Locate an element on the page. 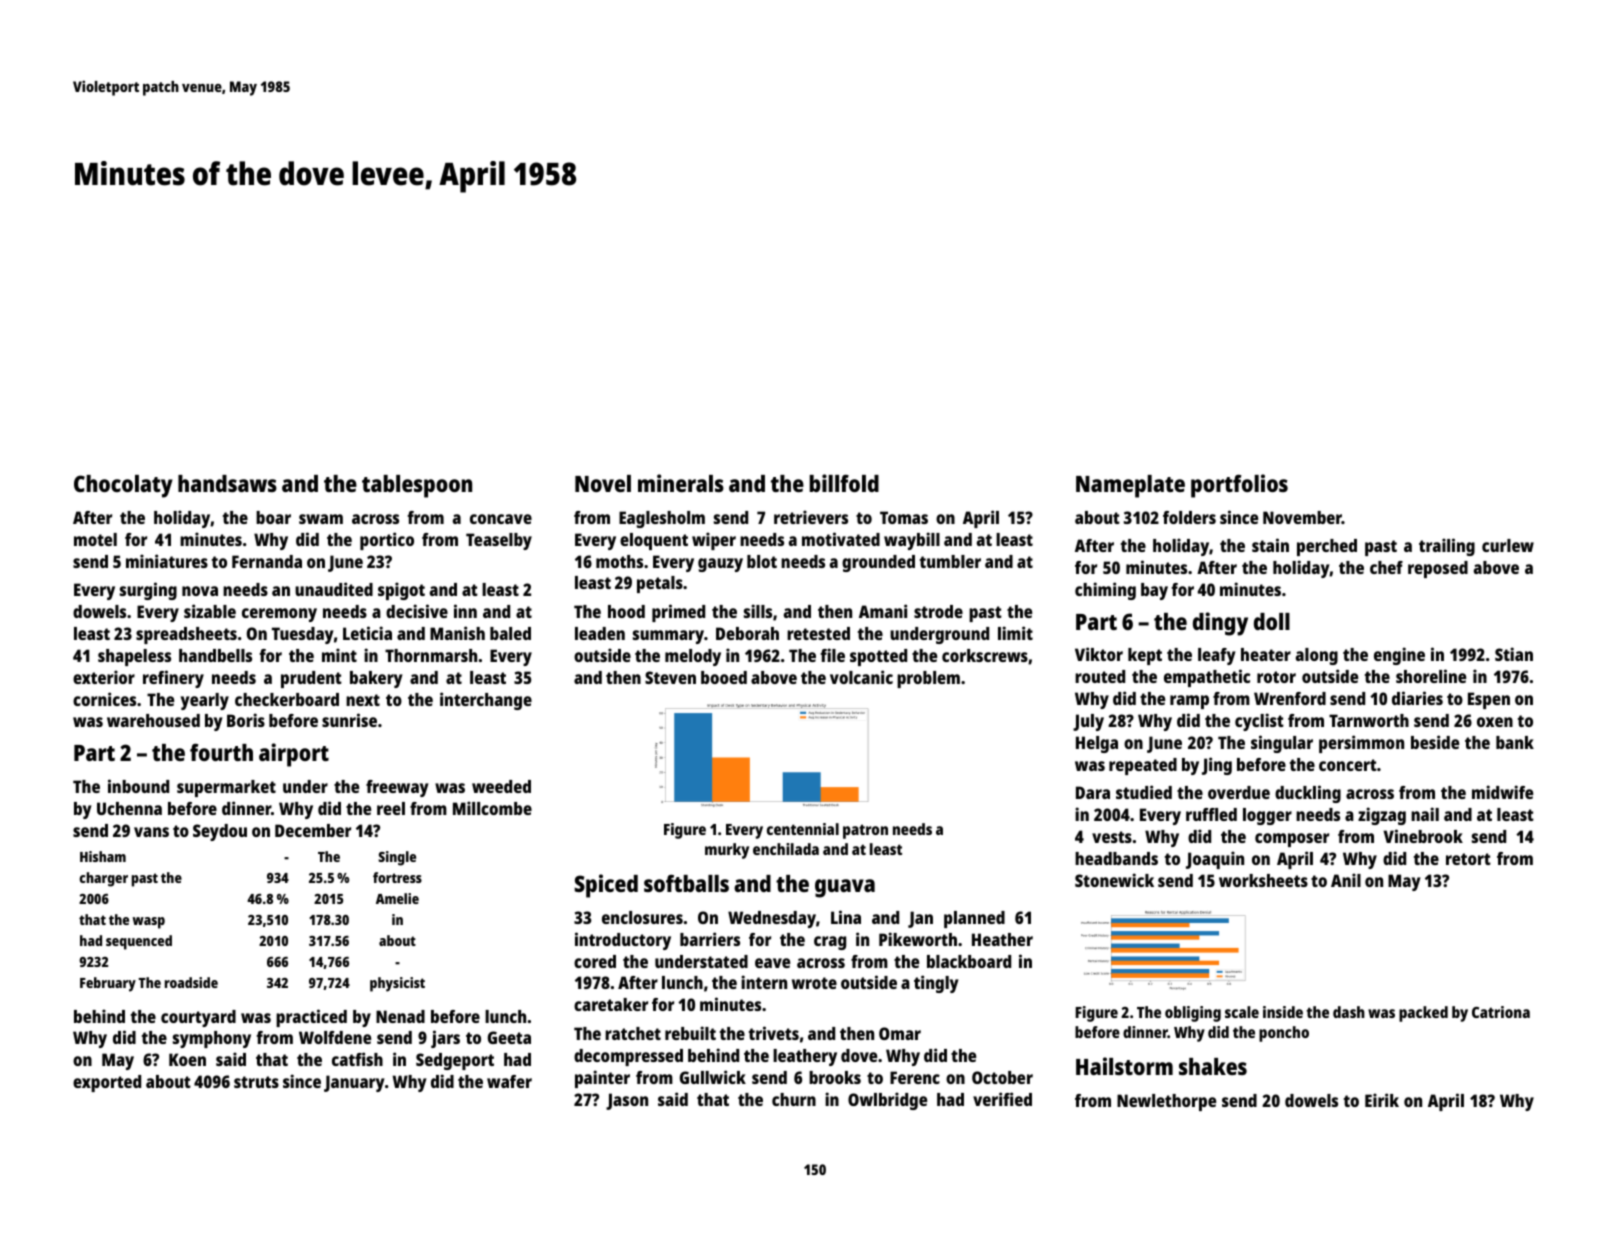  Eirik is located at coordinates (1382, 1100).
